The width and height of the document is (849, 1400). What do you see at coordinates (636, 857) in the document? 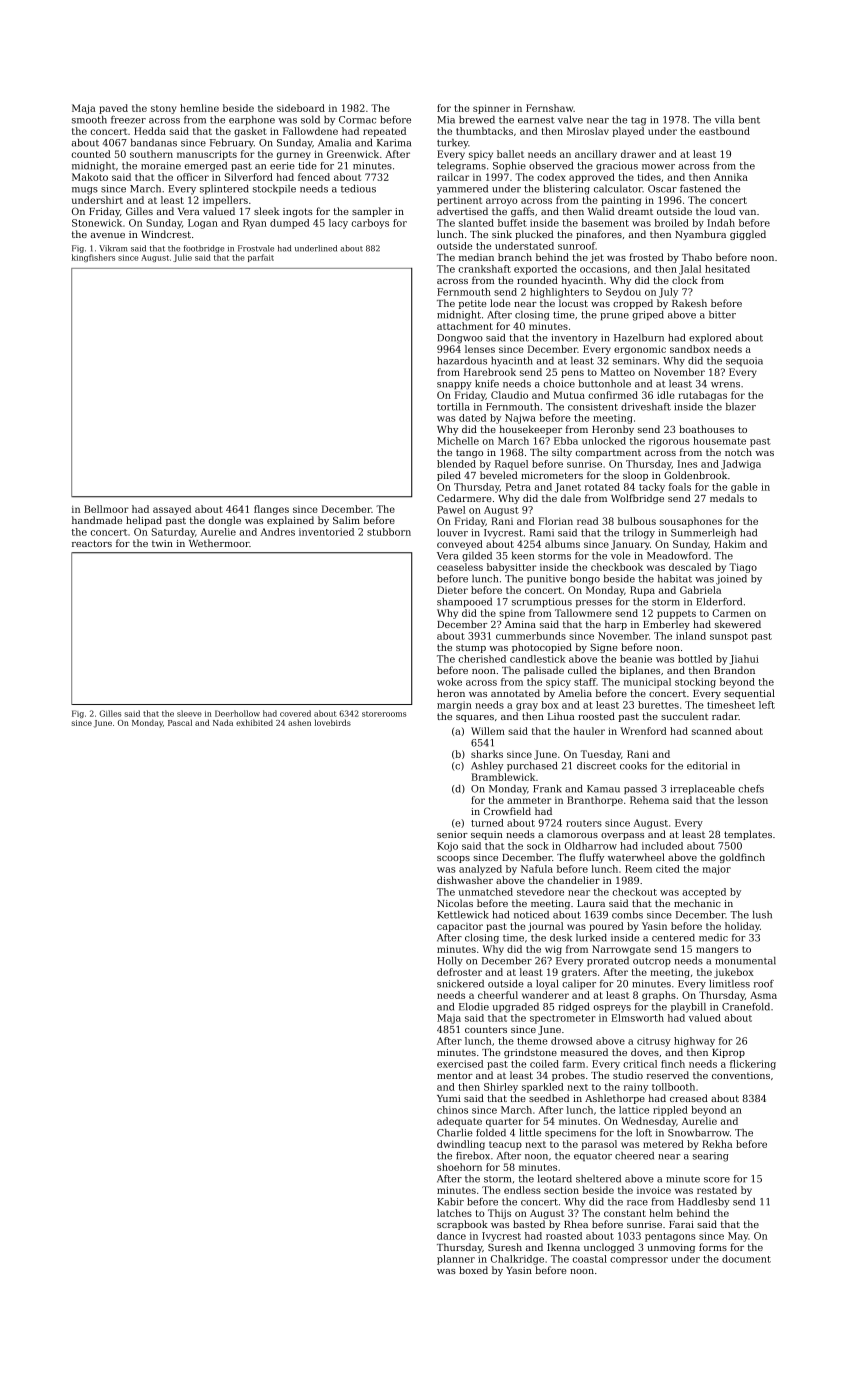
I see `waterwheel` at bounding box center [636, 857].
